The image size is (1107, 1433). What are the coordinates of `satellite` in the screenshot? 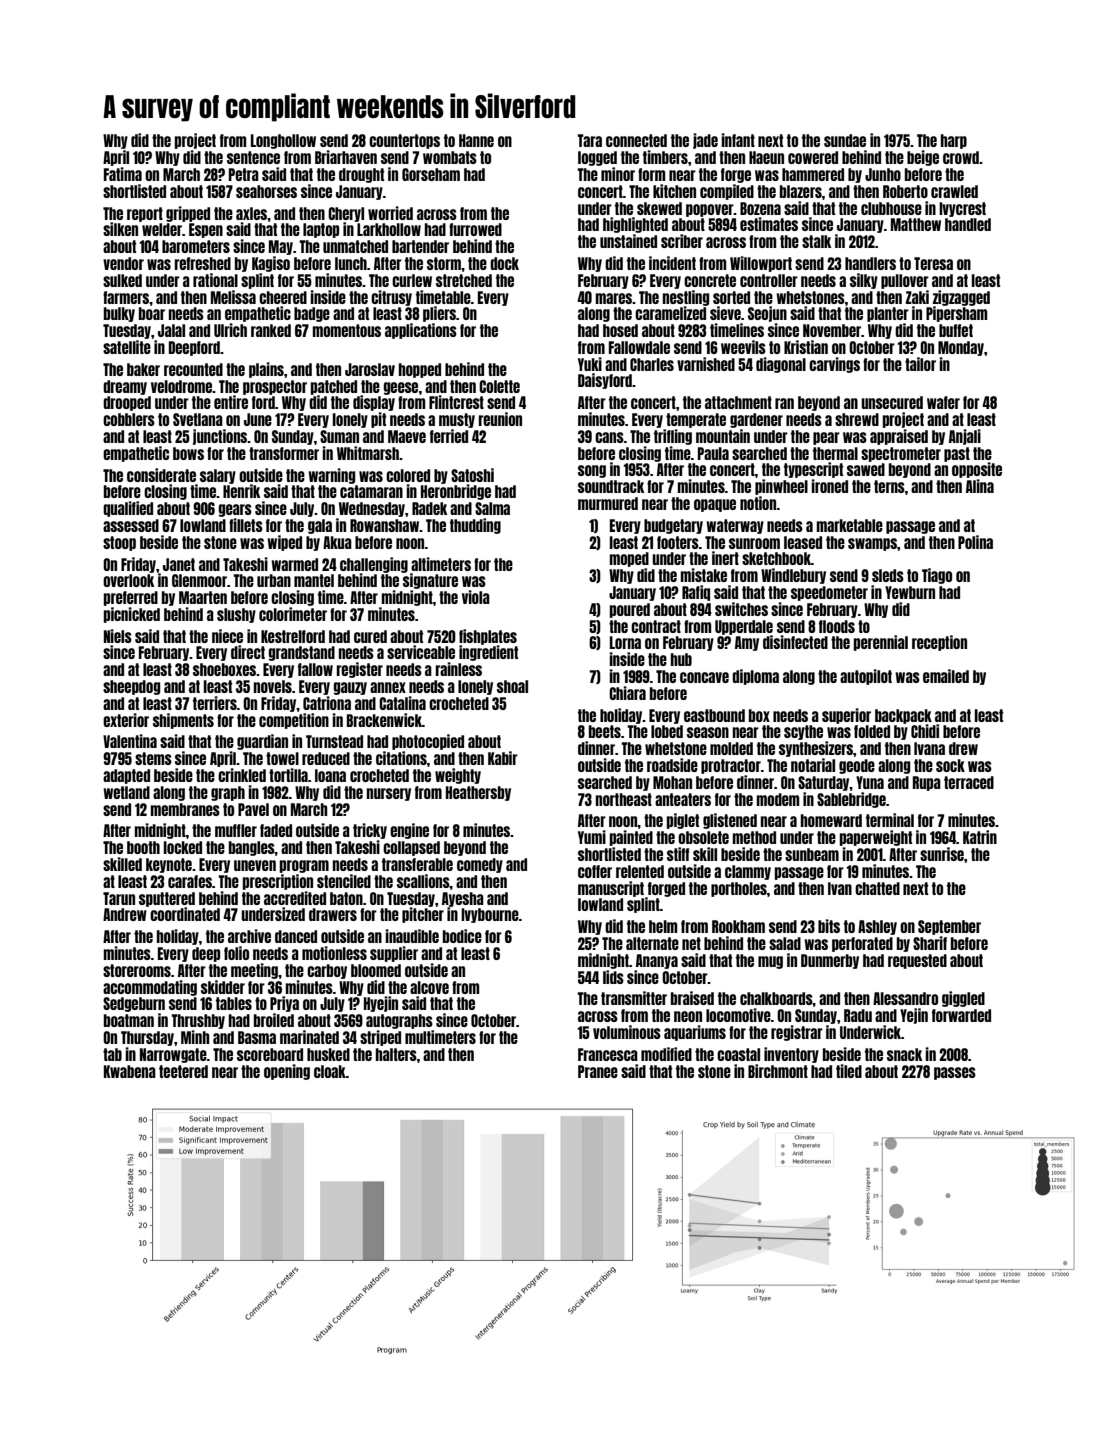 It's located at (127, 347).
